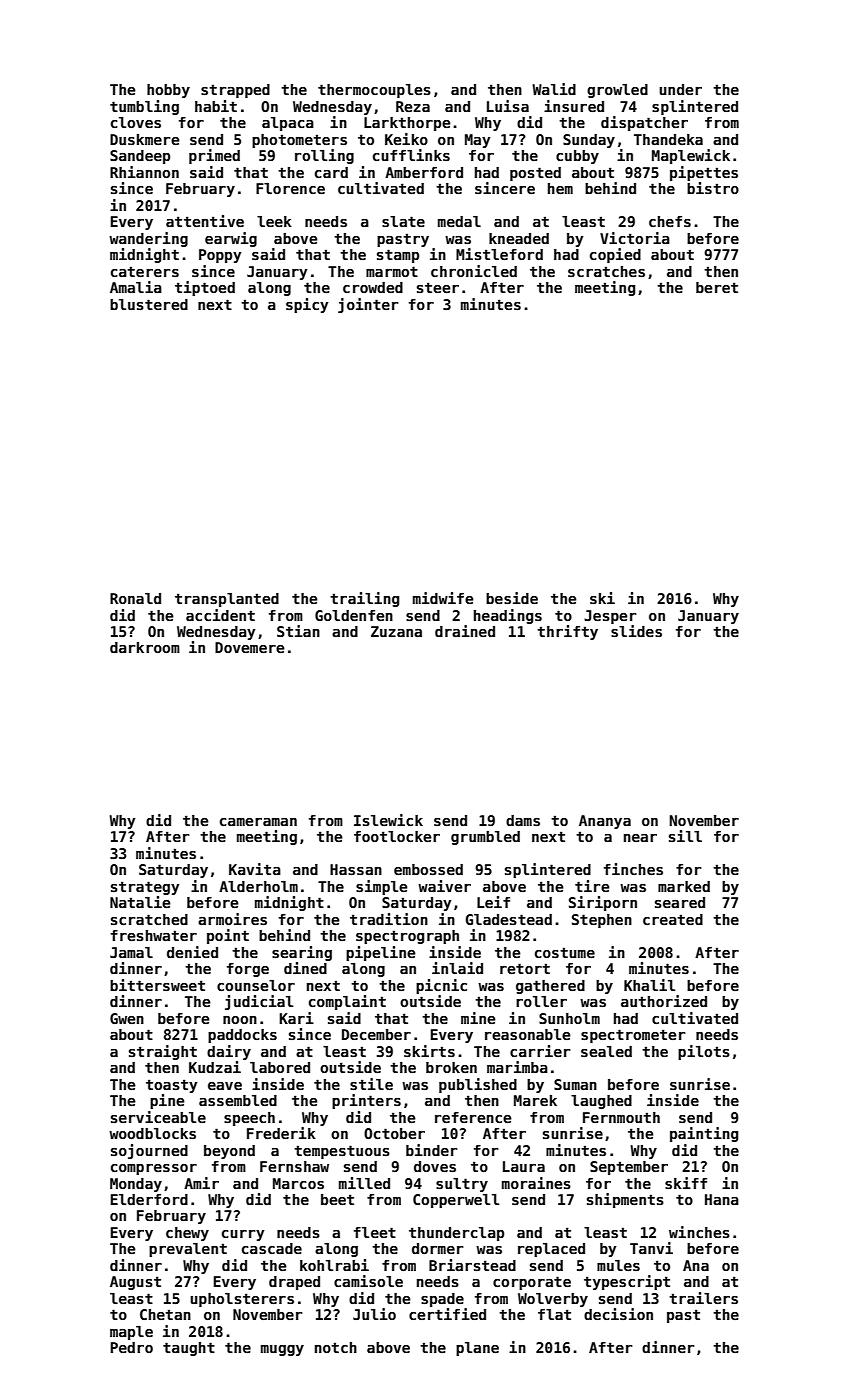 This screenshot has height=1400, width=849. What do you see at coordinates (368, 305) in the screenshot?
I see `jointer` at bounding box center [368, 305].
